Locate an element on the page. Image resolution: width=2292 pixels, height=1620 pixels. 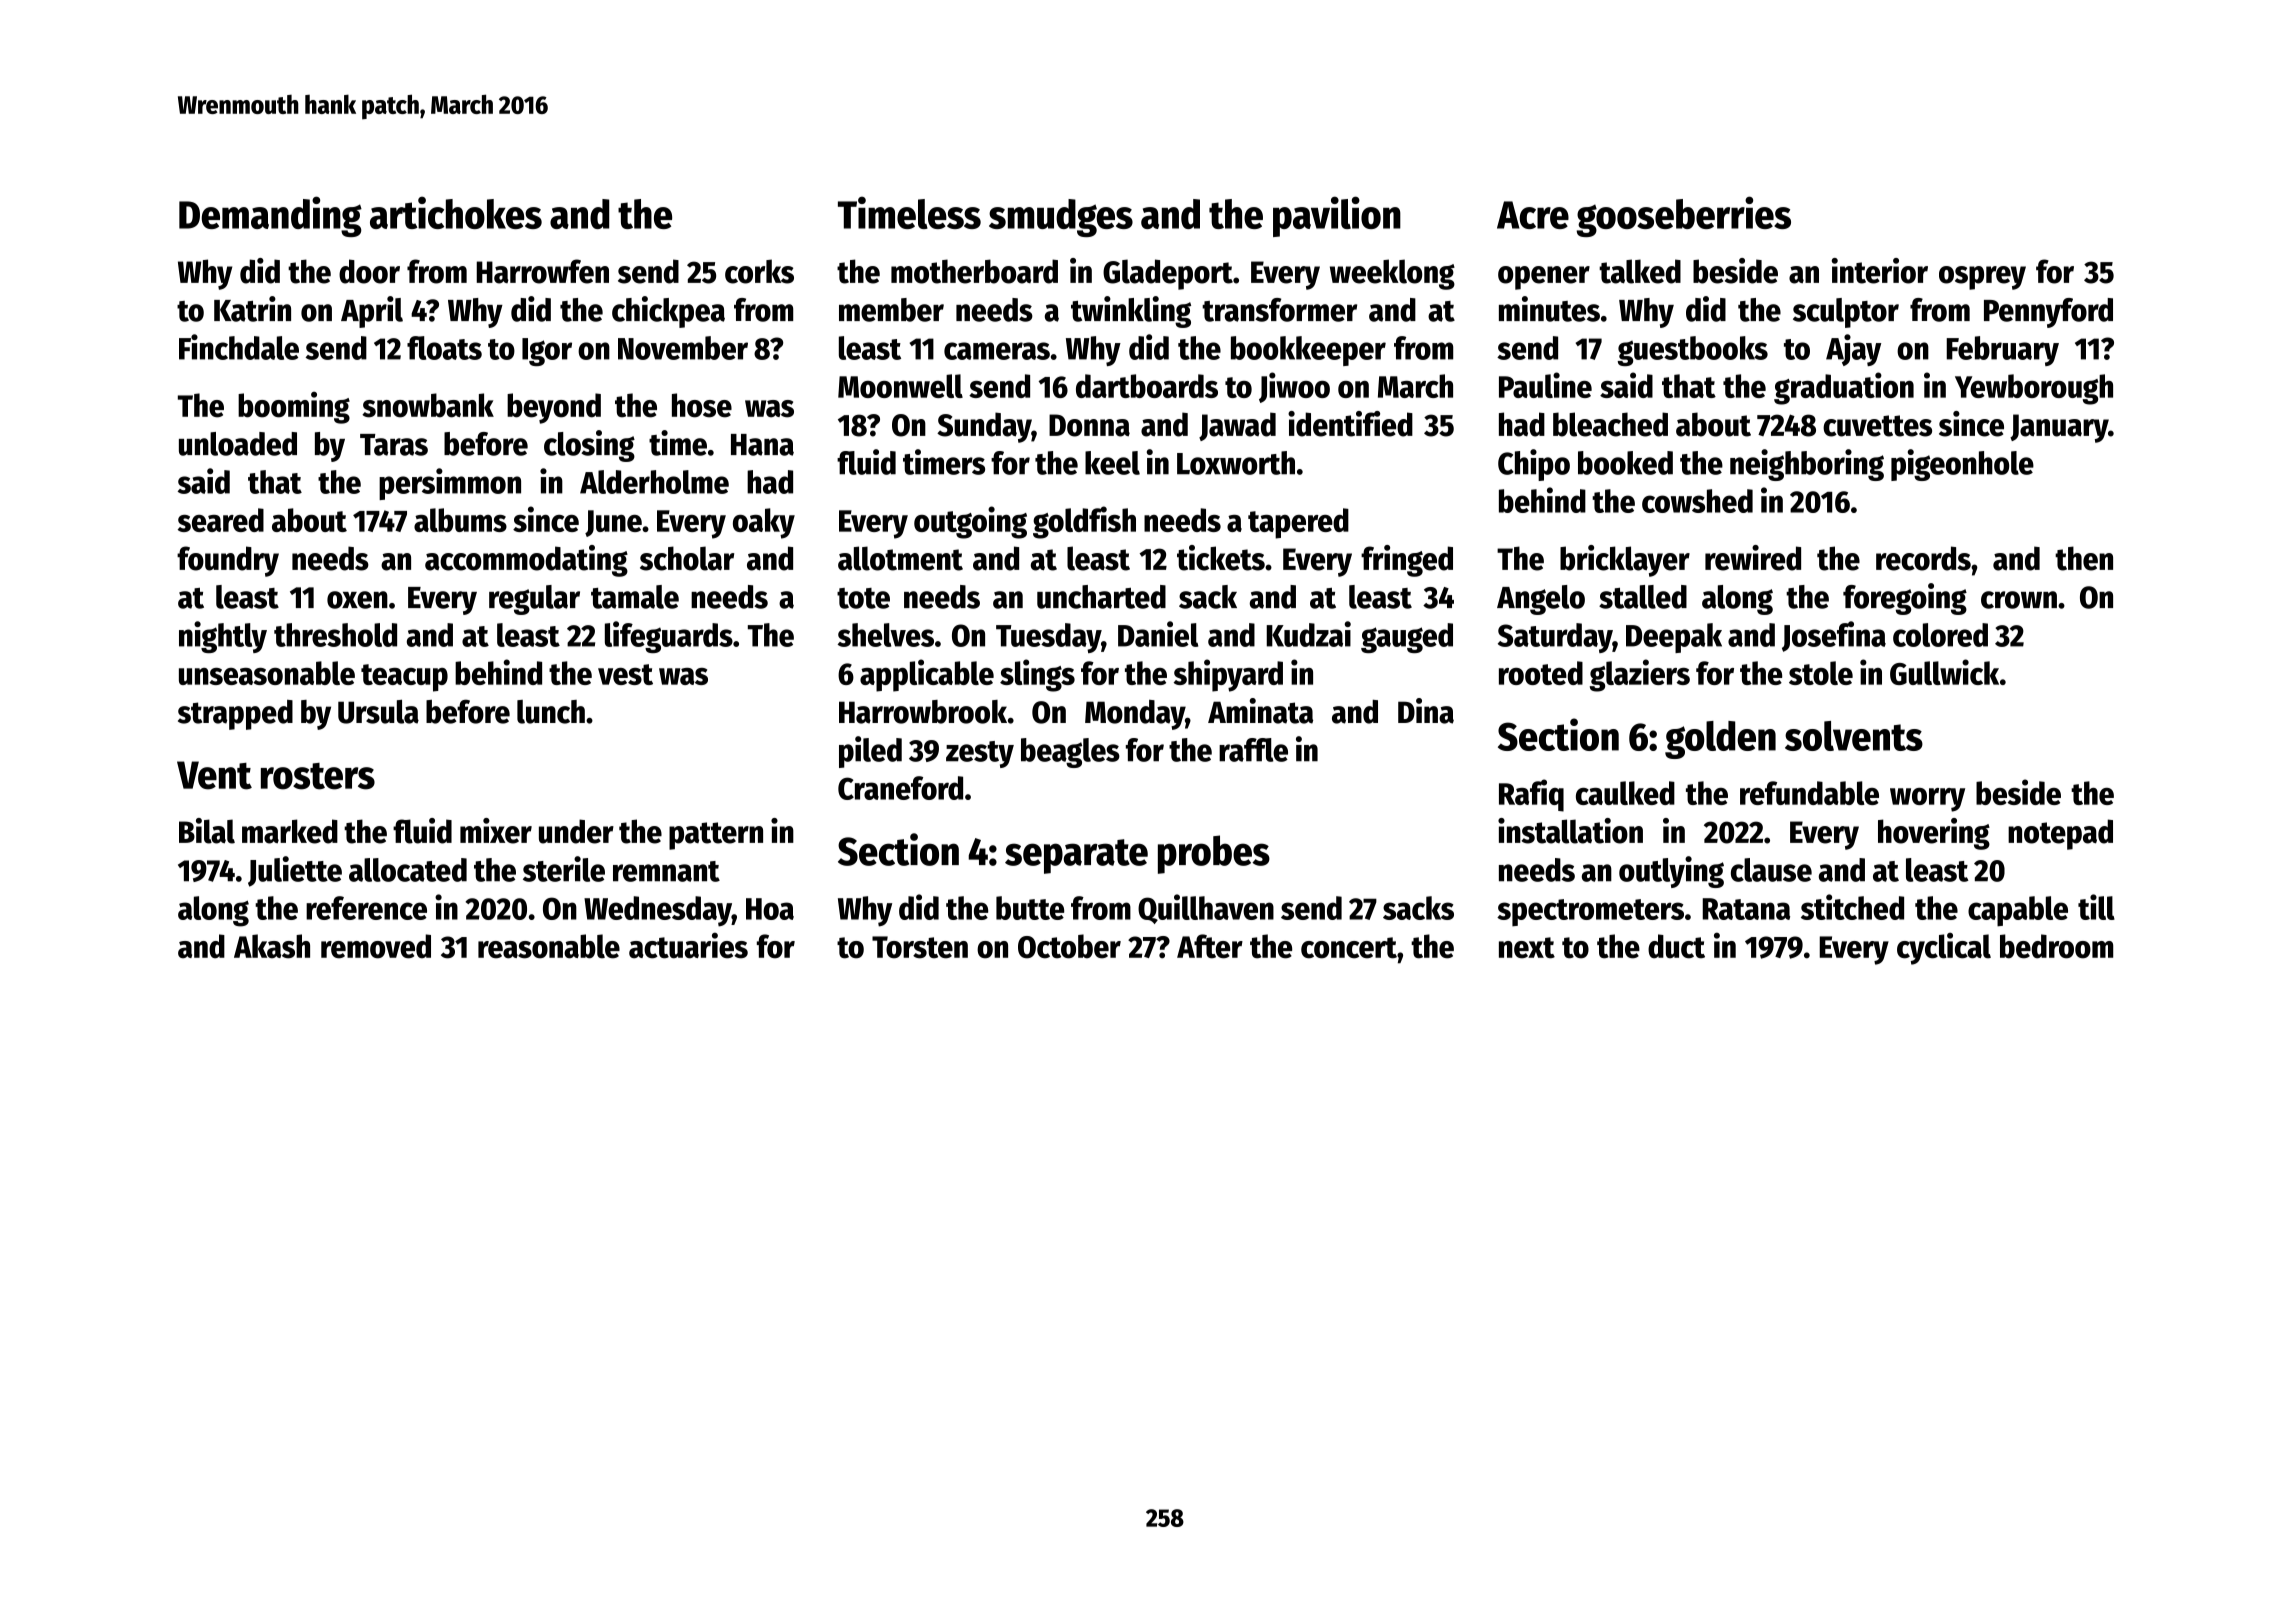
rooted is located at coordinates (1541, 673).
